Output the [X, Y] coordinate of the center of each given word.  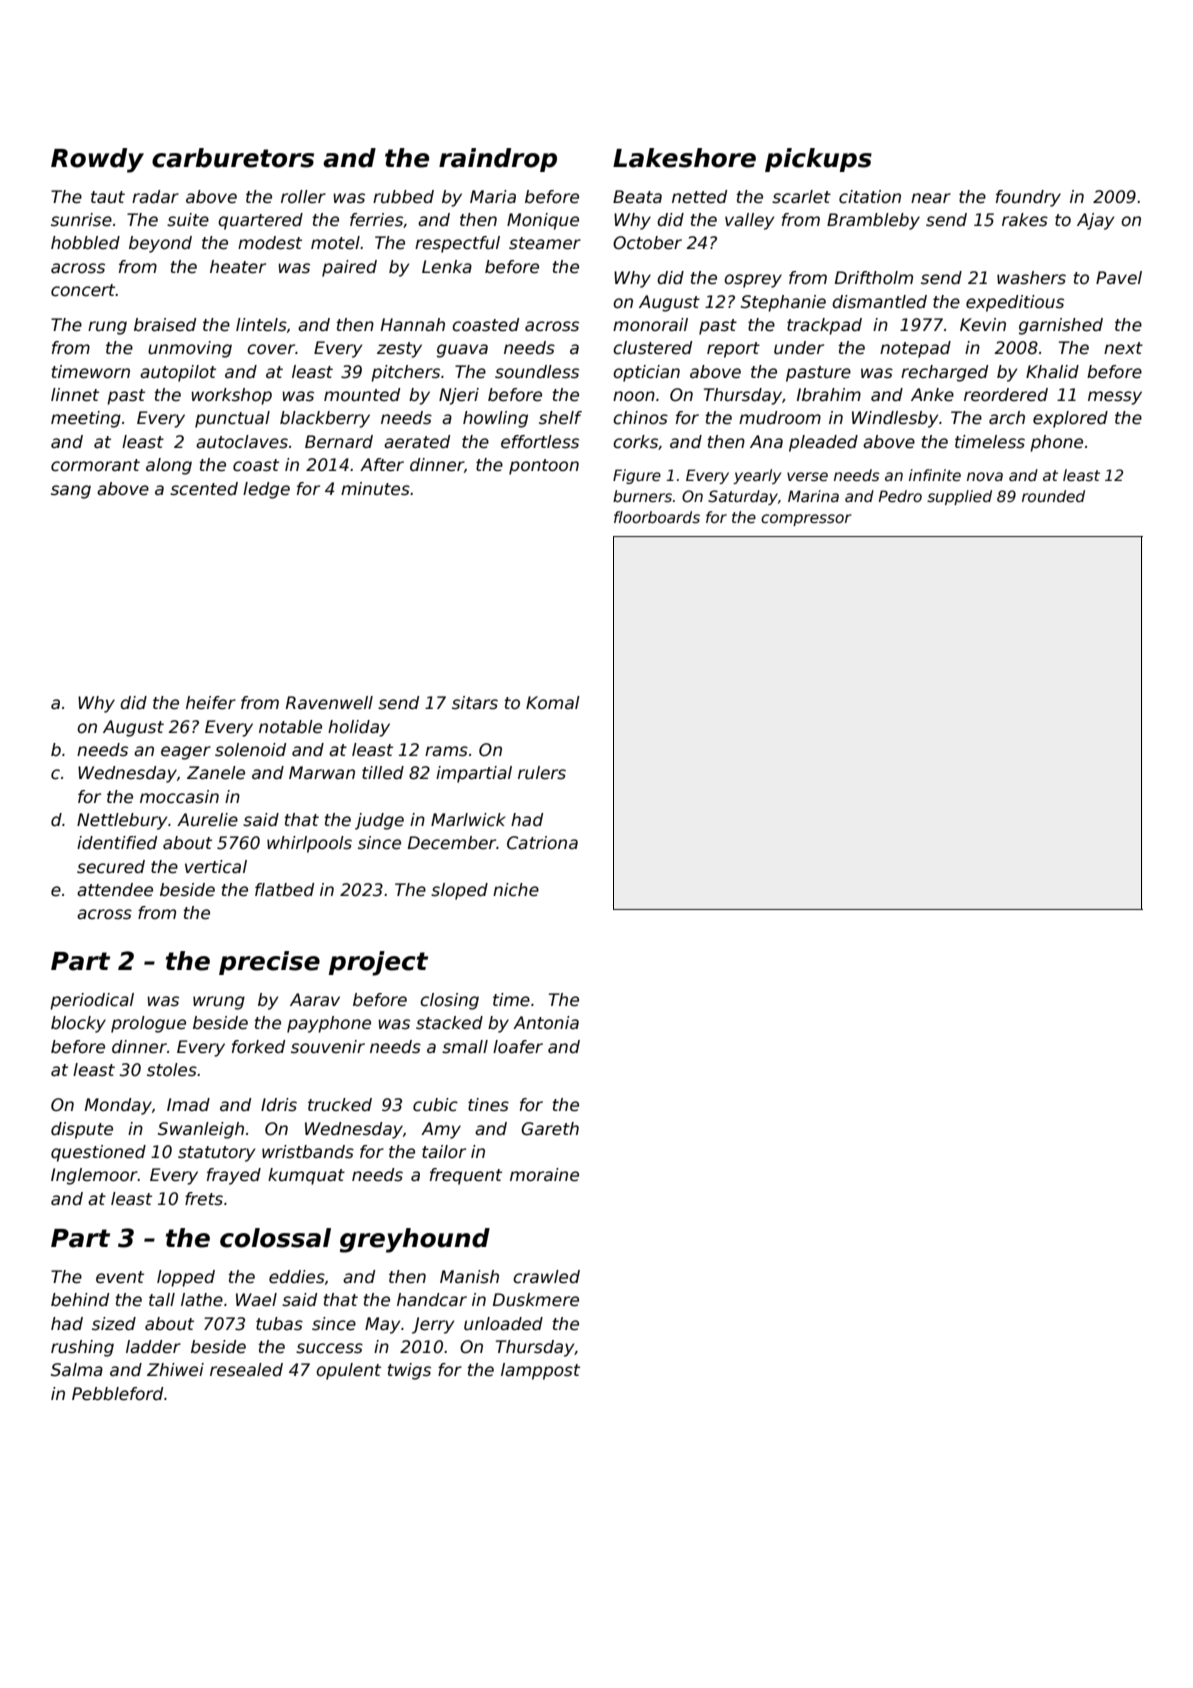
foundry [1028, 198]
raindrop [498, 160]
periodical [92, 1001]
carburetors [233, 158]
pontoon [544, 467]
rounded [1053, 496]
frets [204, 1199]
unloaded [503, 1324]
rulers [542, 773]
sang [71, 492]
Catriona [542, 843]
